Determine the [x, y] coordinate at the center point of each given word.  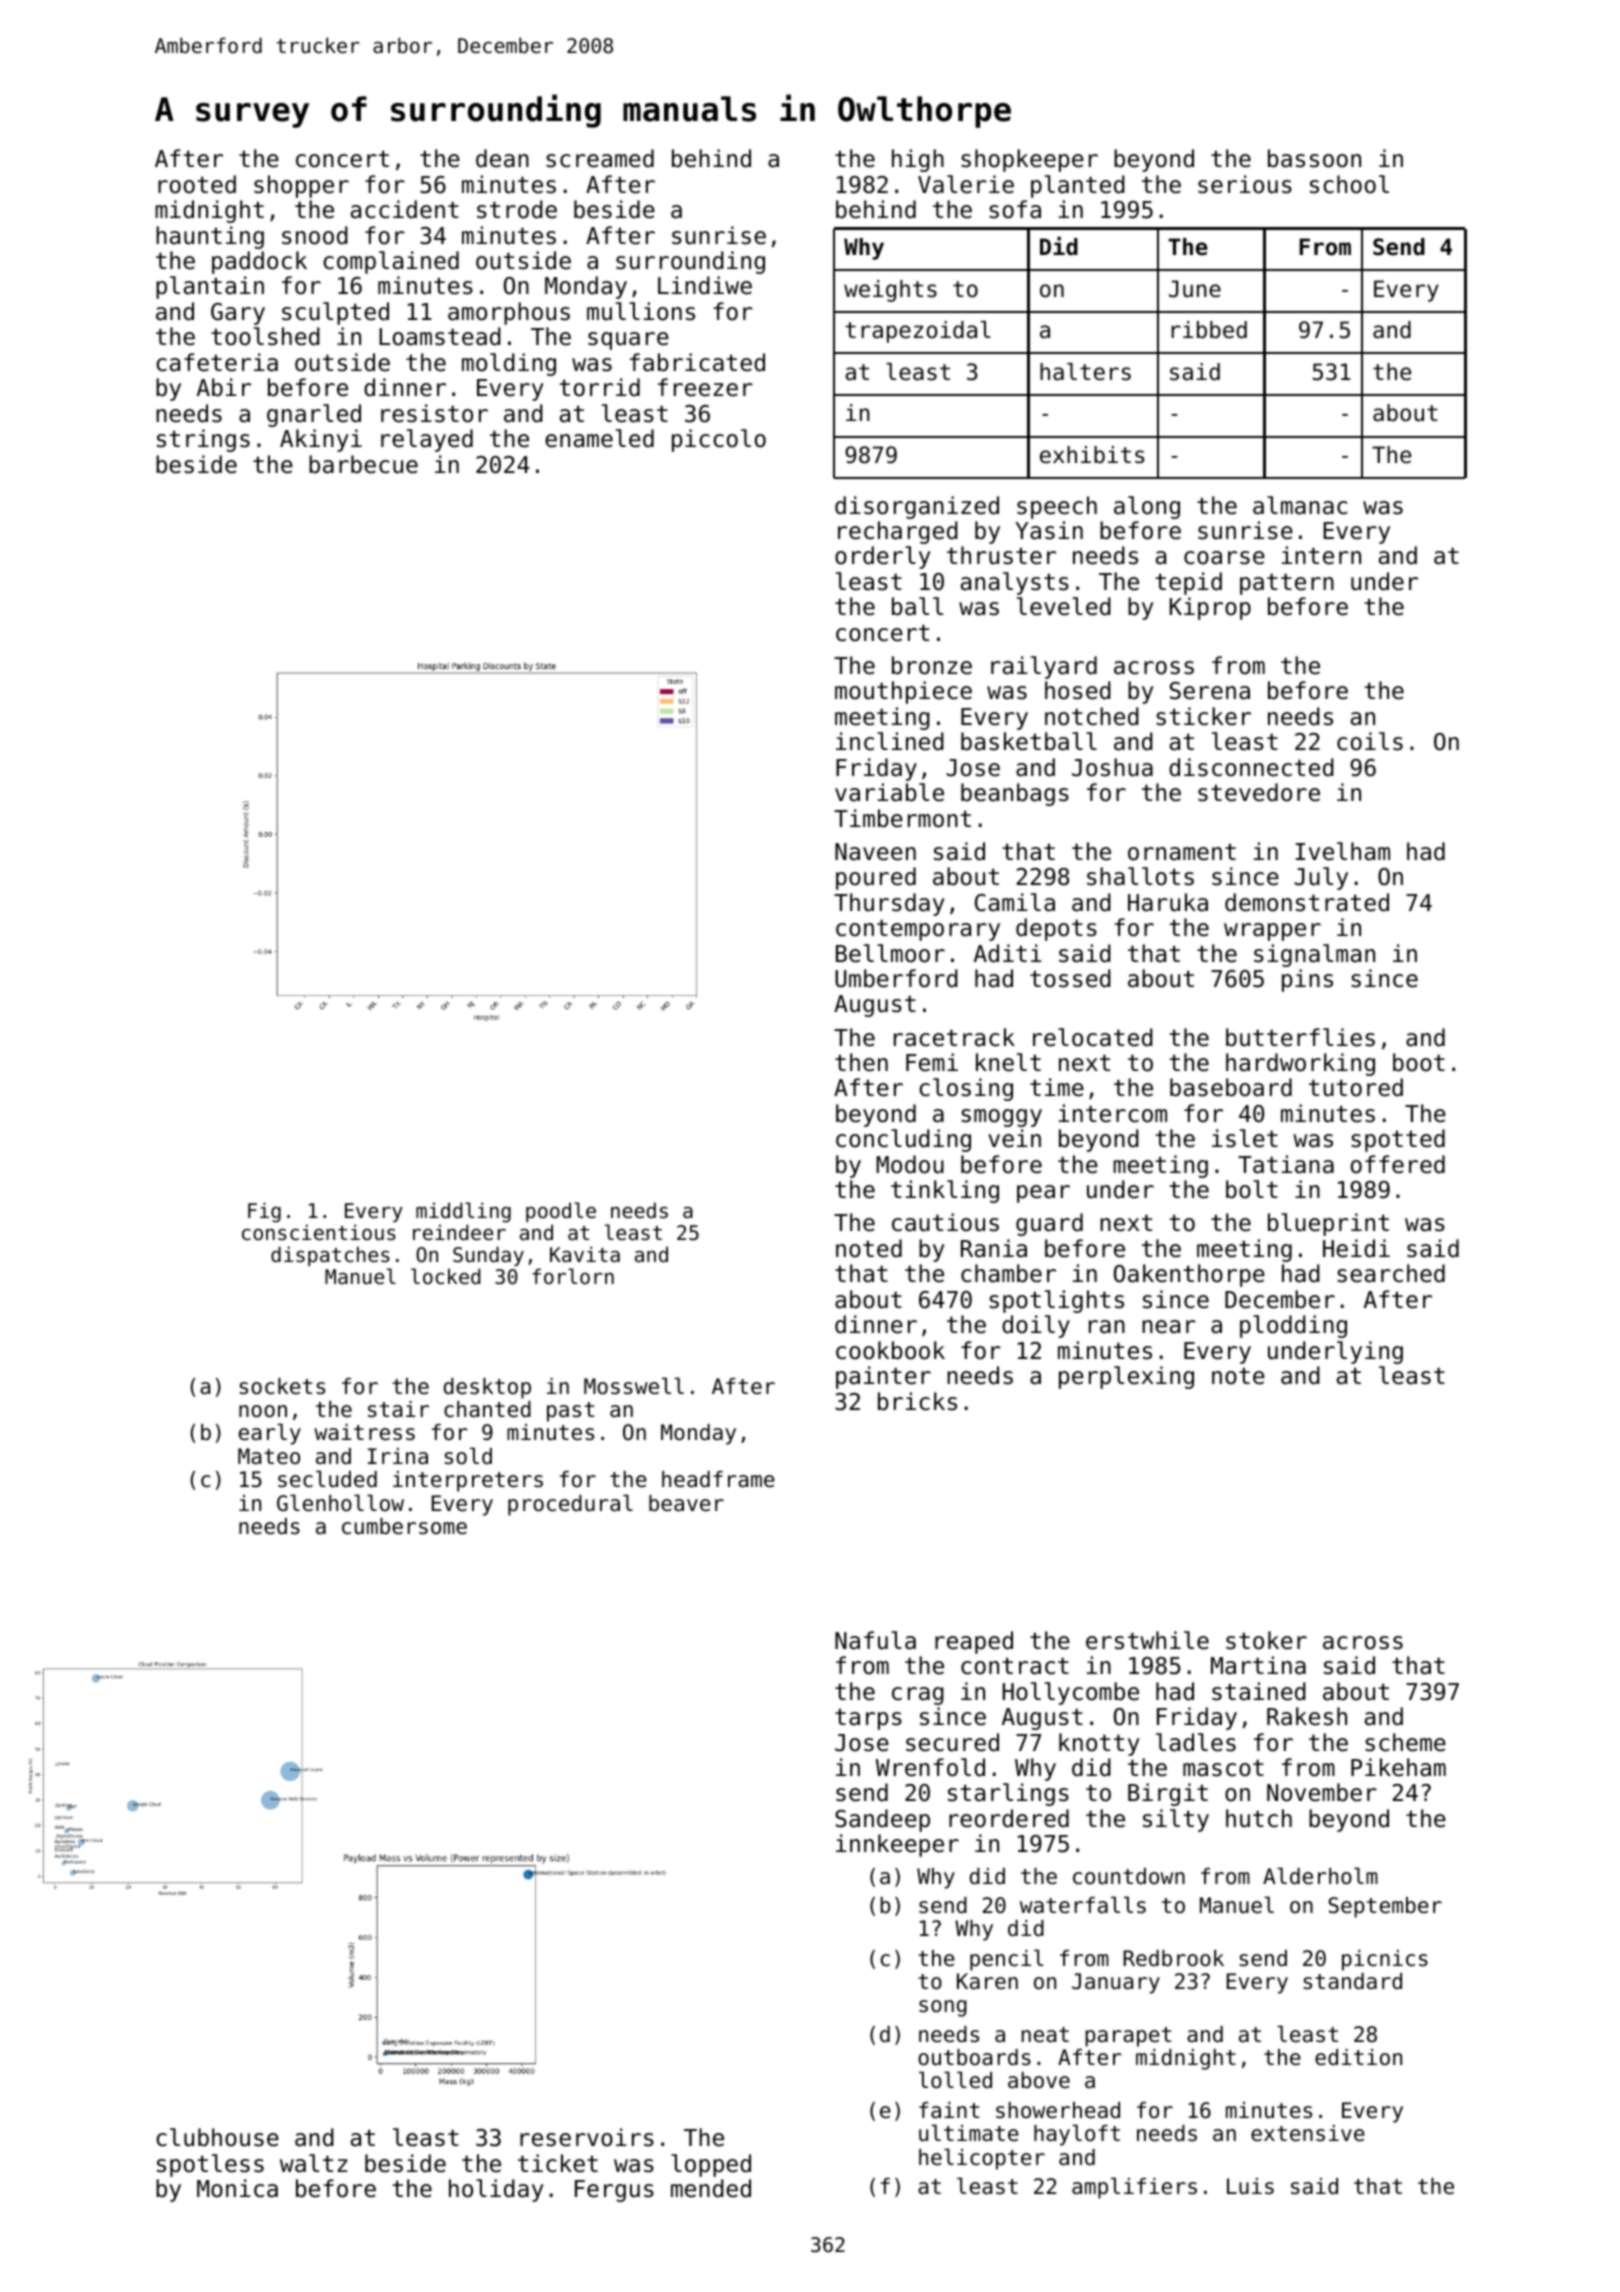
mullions [641, 311]
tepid [1188, 583]
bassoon [1314, 158]
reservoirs [587, 2137]
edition [1358, 2057]
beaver [686, 1503]
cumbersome [404, 1526]
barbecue [363, 464]
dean [502, 158]
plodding [1293, 1326]
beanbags [1015, 794]
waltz [314, 2163]
